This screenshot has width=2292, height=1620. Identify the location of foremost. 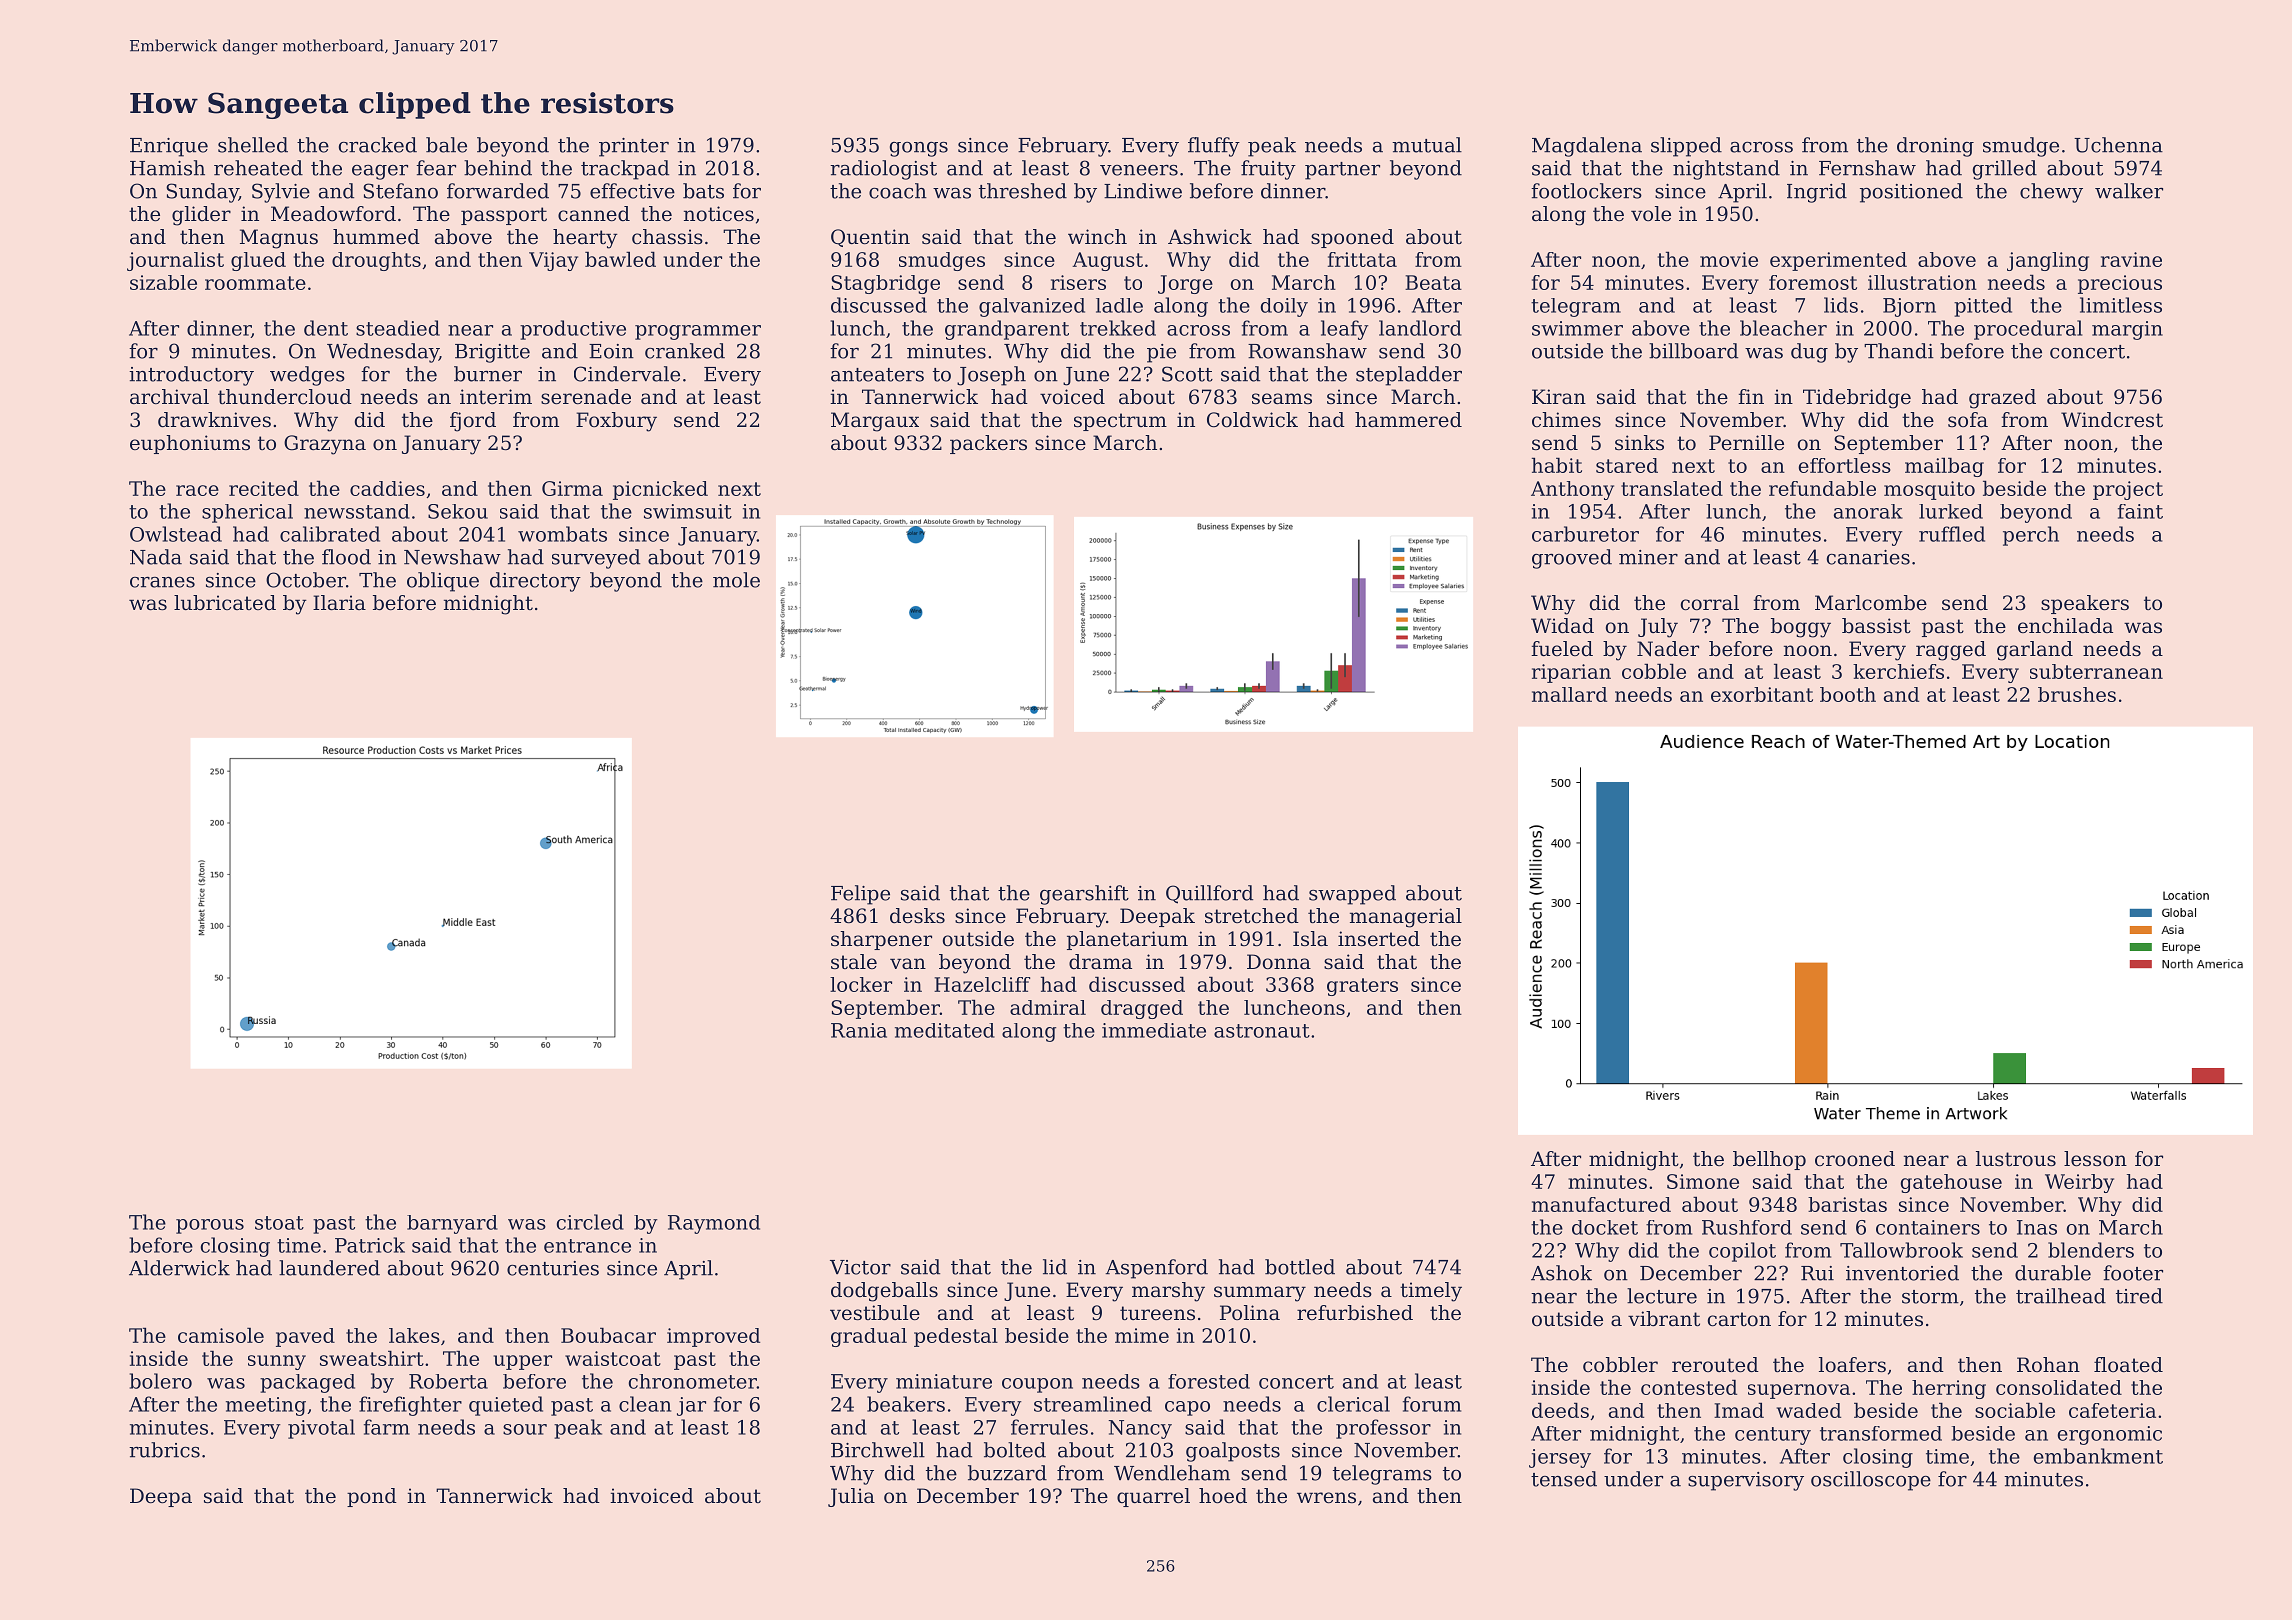
(1813, 282).
